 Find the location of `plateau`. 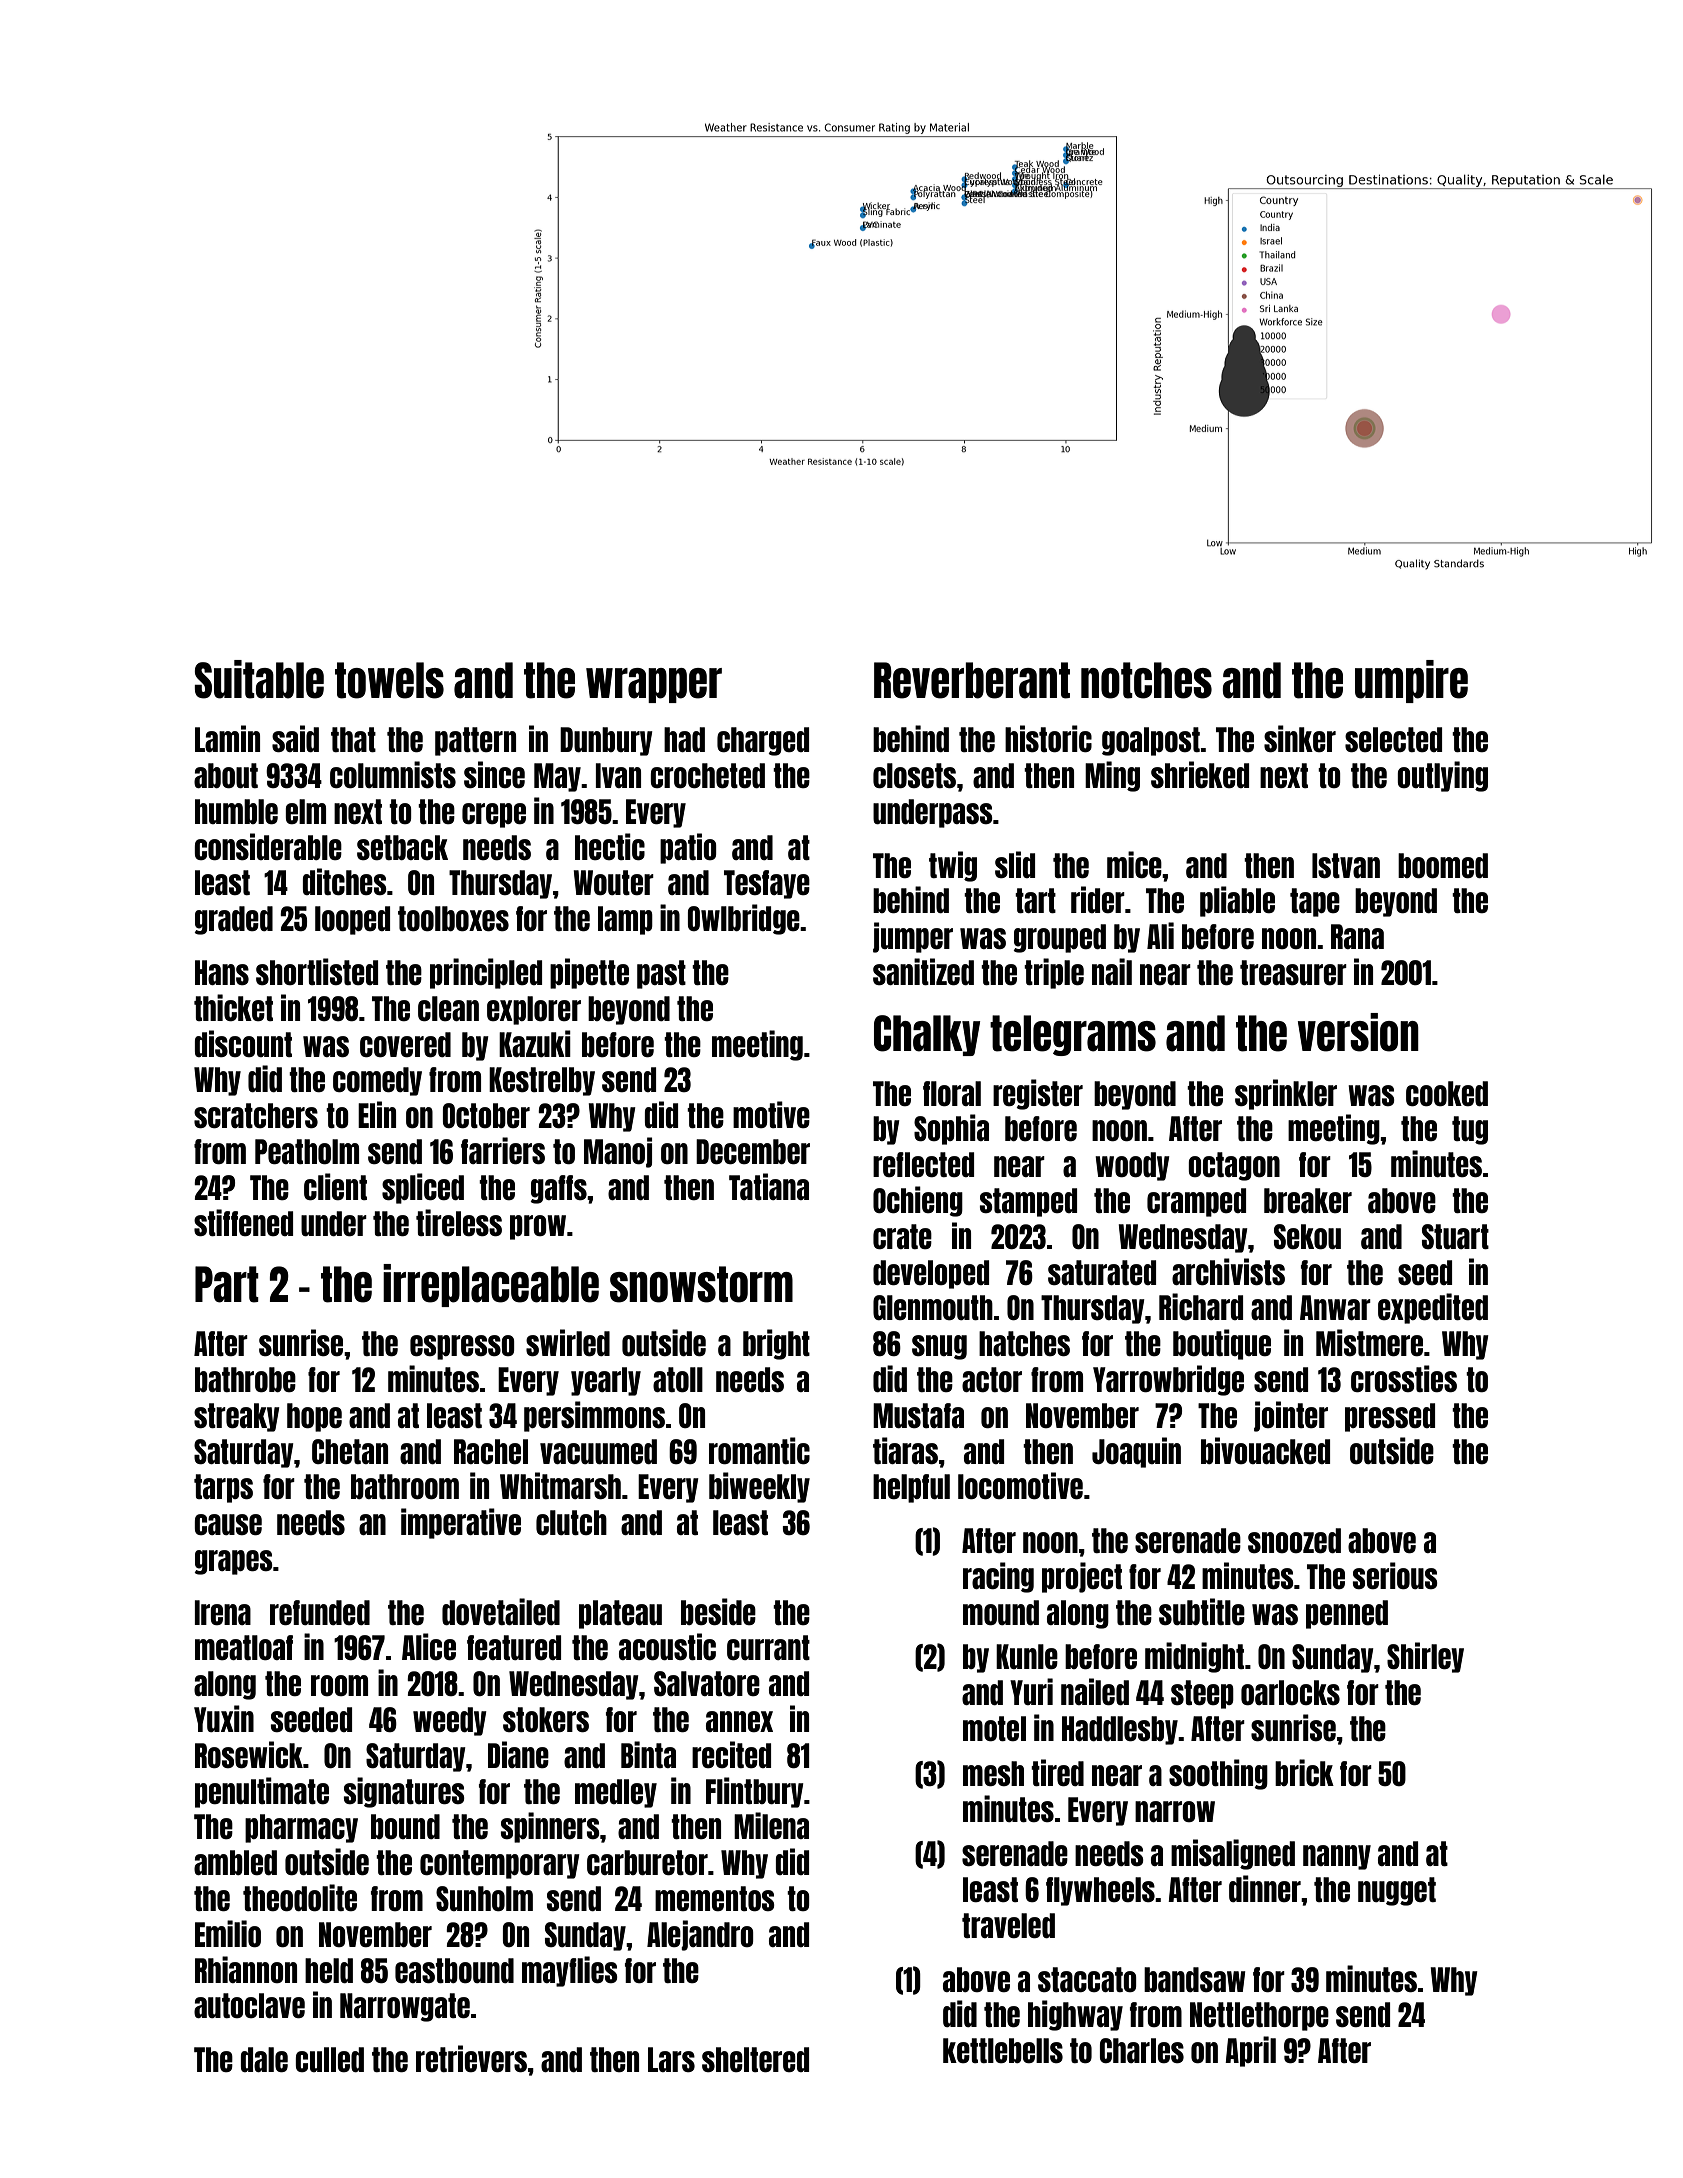

plateau is located at coordinates (620, 1614).
